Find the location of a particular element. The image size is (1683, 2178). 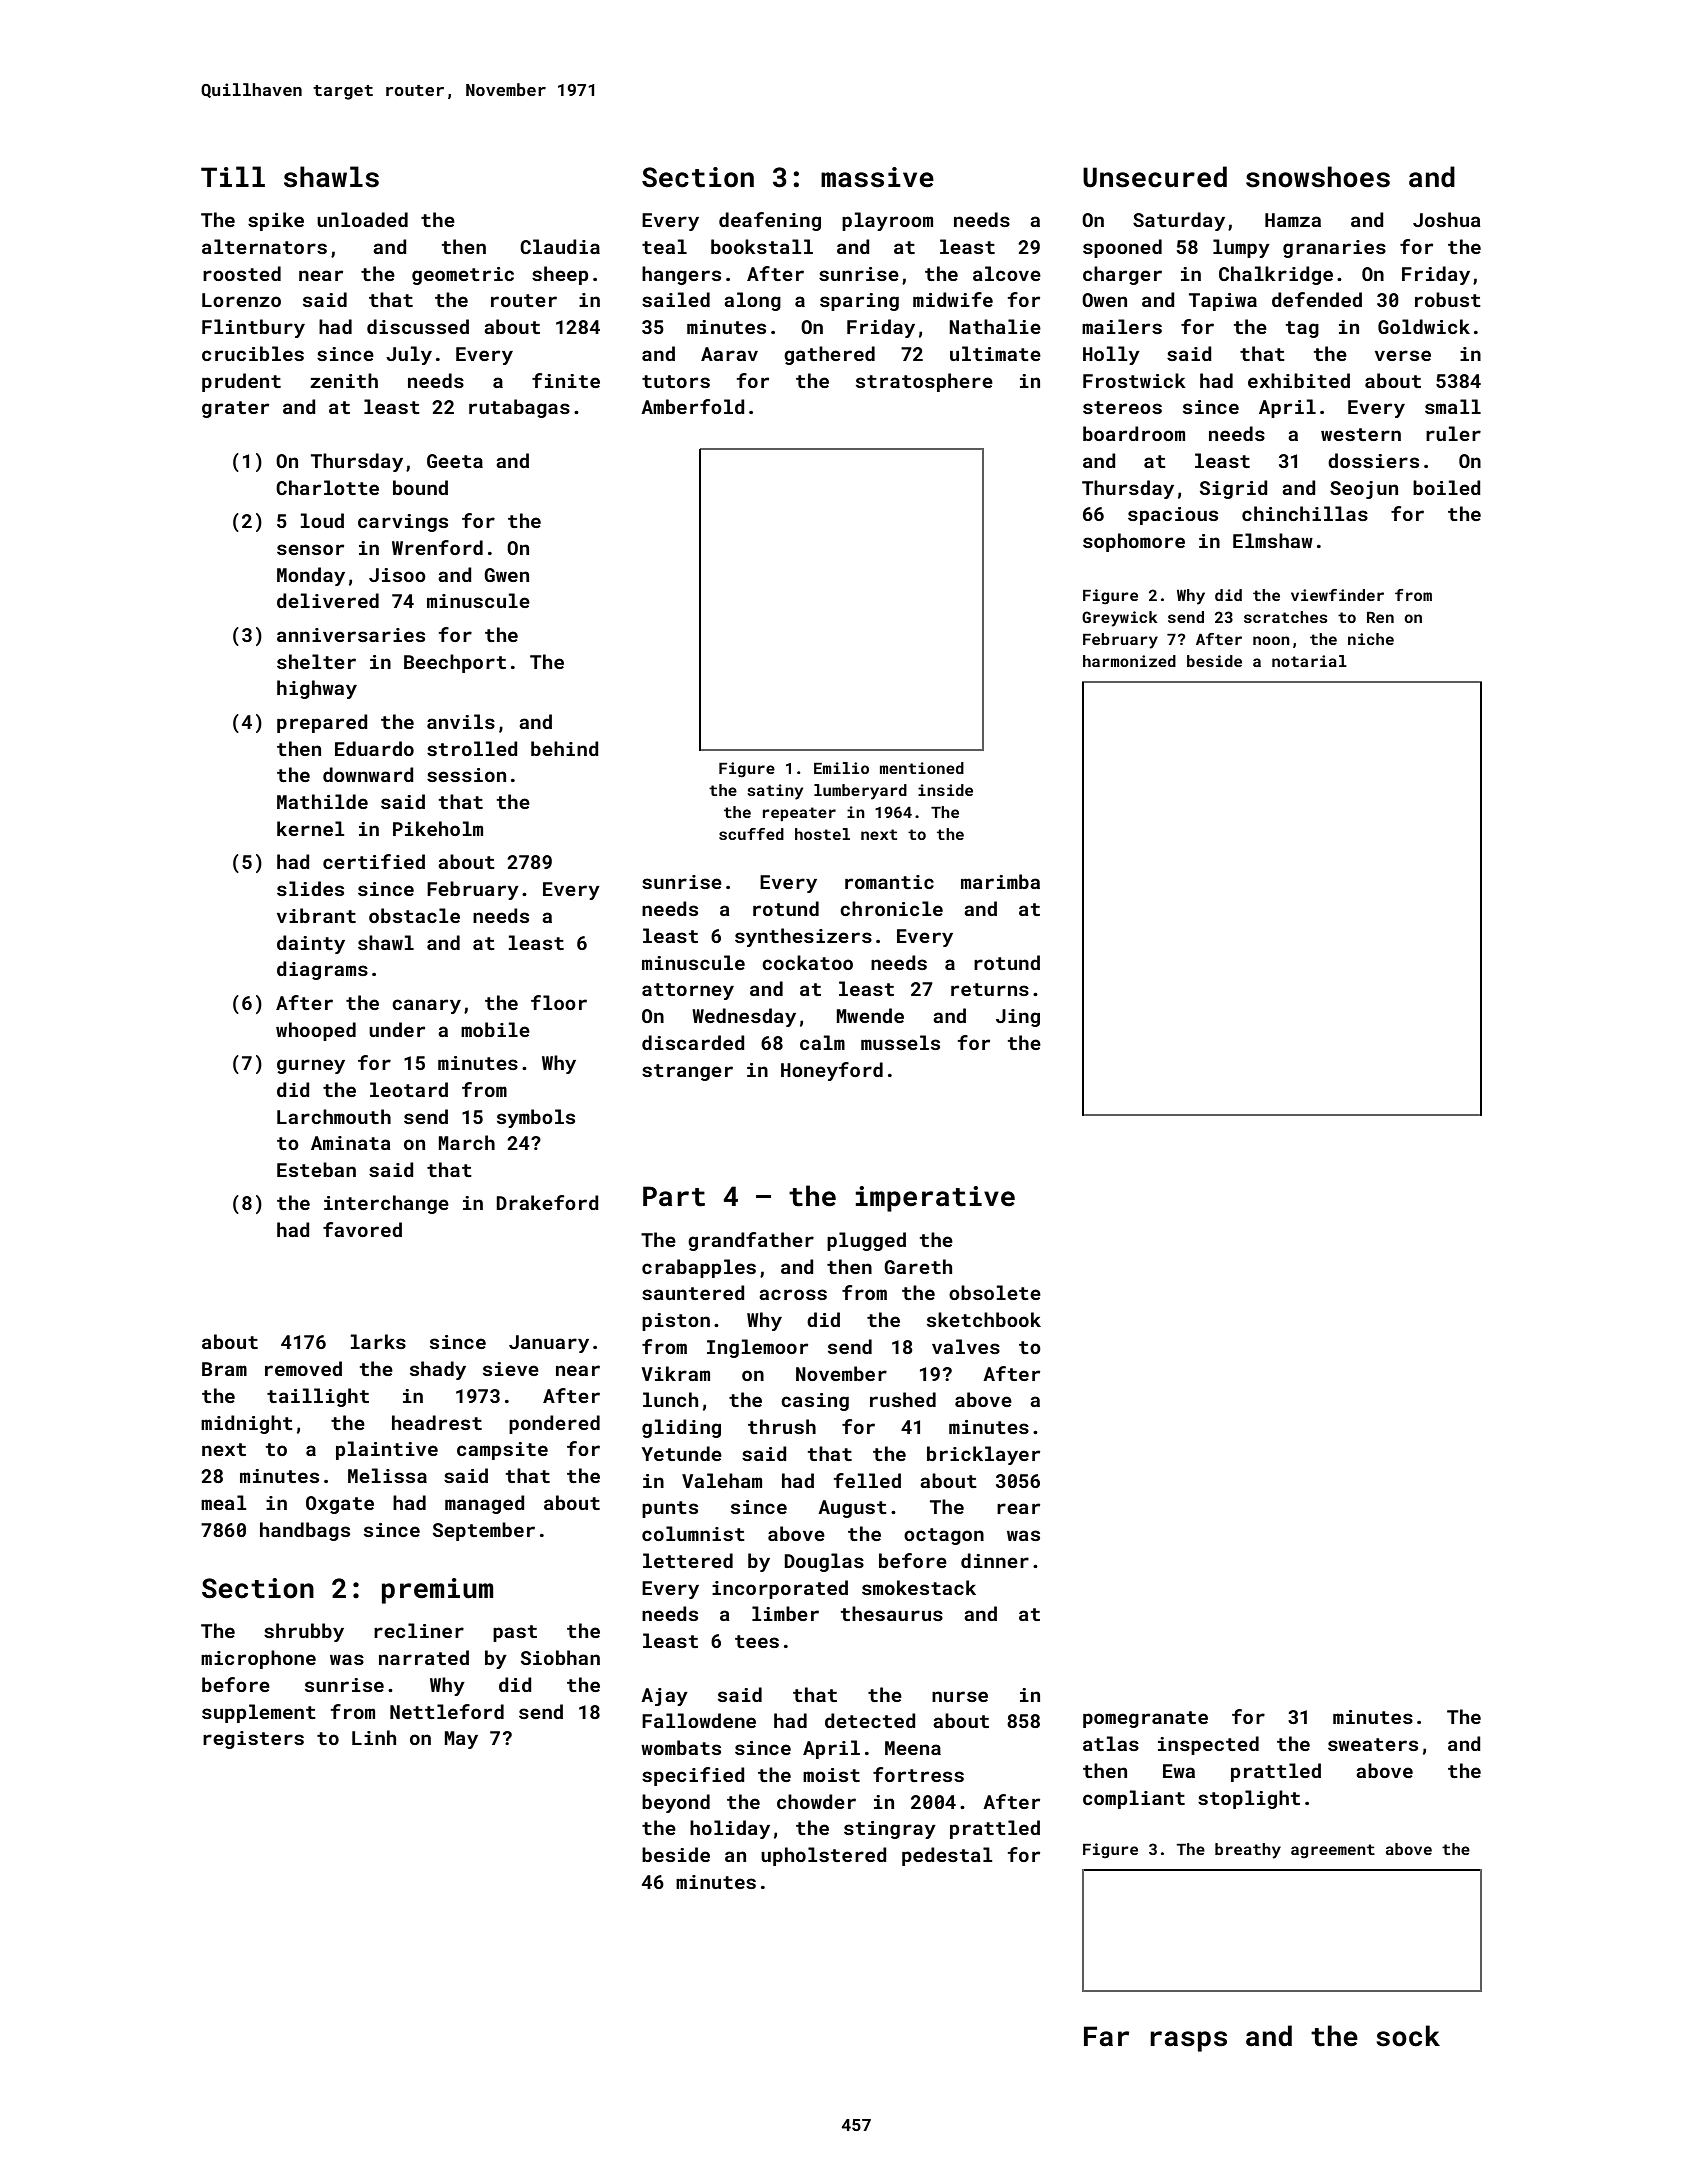

sweaters is located at coordinates (1373, 1744).
